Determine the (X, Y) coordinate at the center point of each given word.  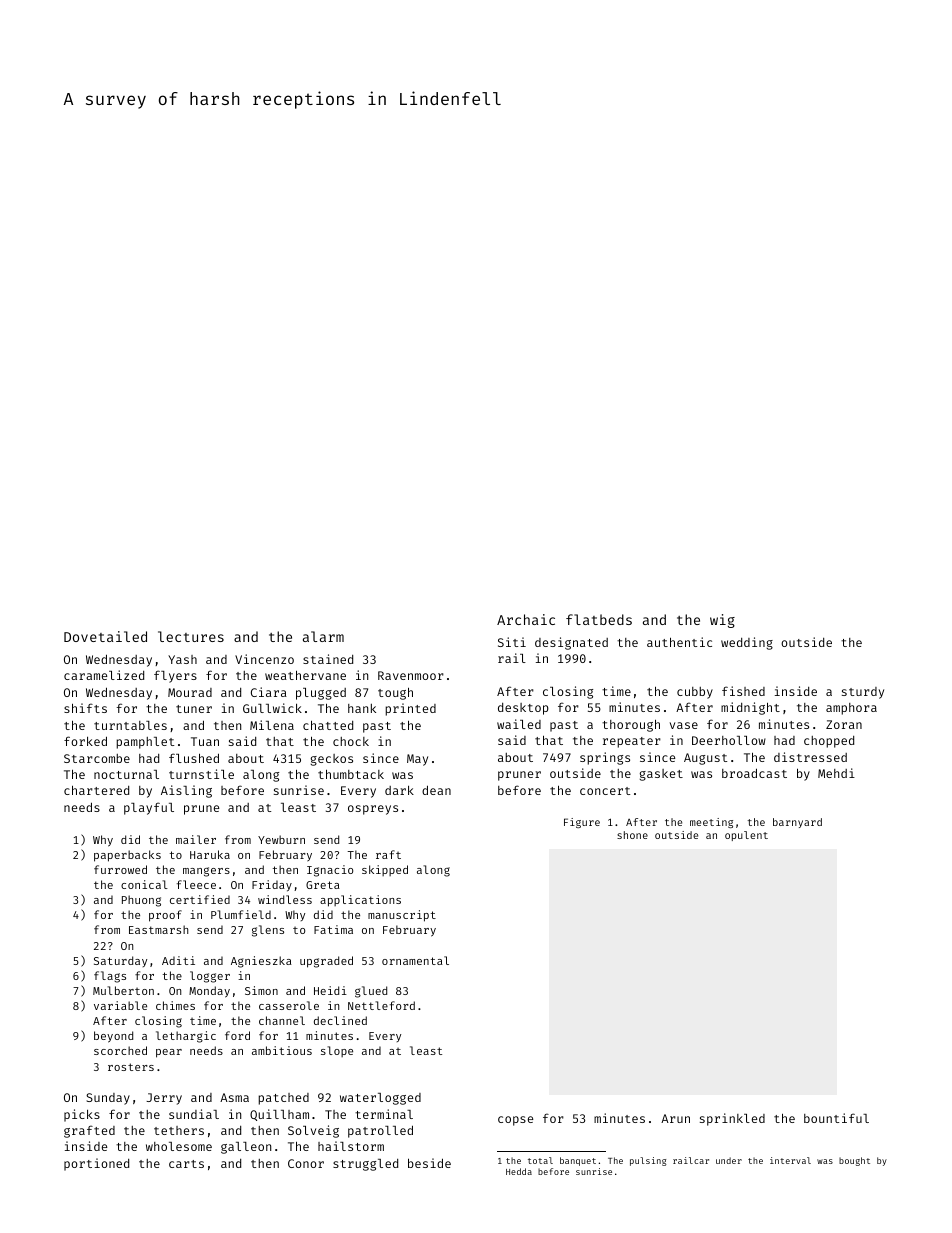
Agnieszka (261, 962)
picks (82, 1115)
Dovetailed (105, 636)
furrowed (120, 869)
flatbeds (599, 619)
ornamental (415, 960)
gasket (661, 775)
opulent (746, 836)
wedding (747, 643)
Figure (582, 823)
